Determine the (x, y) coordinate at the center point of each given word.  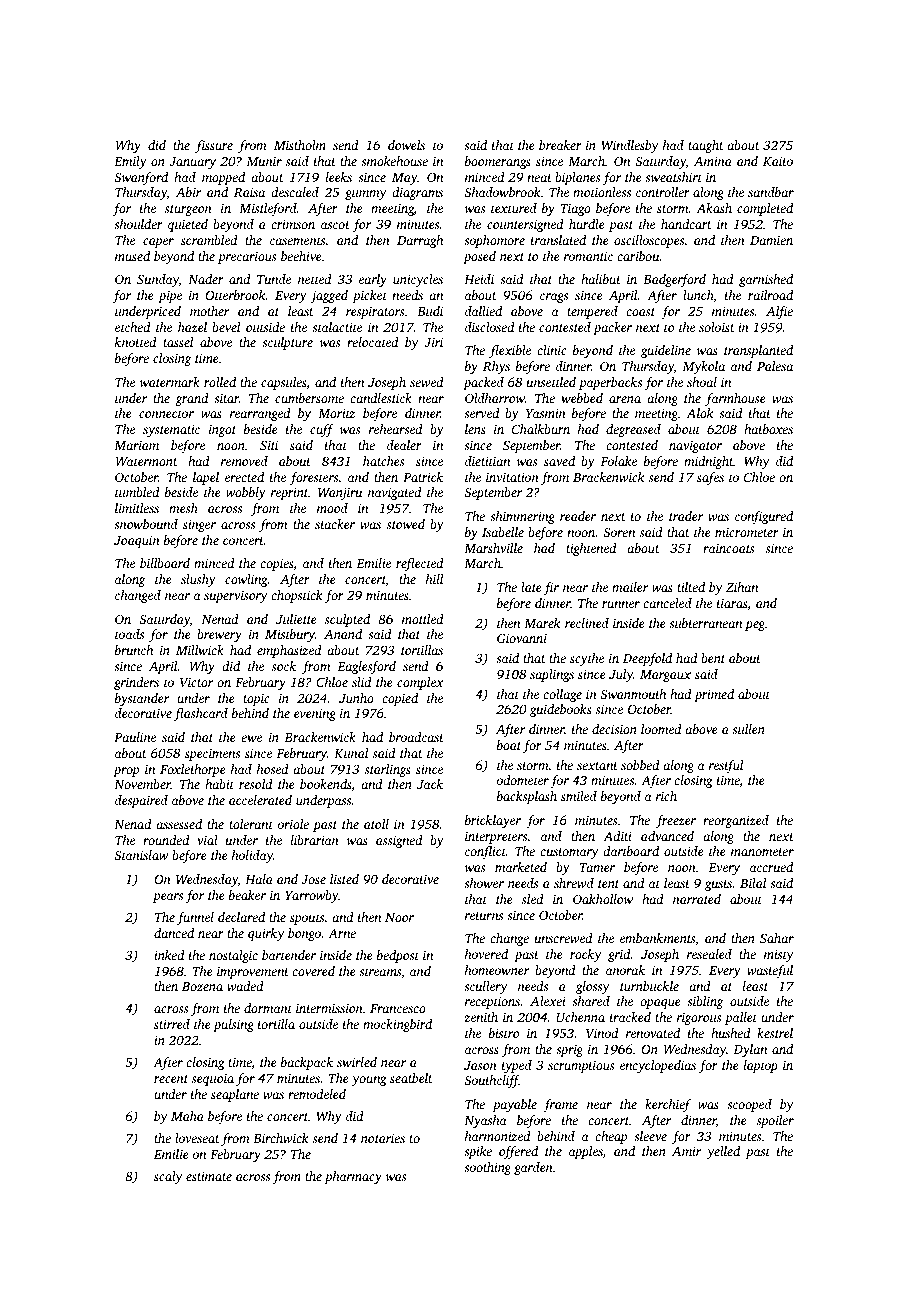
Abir (188, 192)
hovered (486, 954)
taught (705, 146)
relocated (373, 342)
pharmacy (353, 1177)
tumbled (137, 492)
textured (514, 208)
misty (778, 955)
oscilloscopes (649, 241)
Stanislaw (141, 855)
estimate (209, 1176)
